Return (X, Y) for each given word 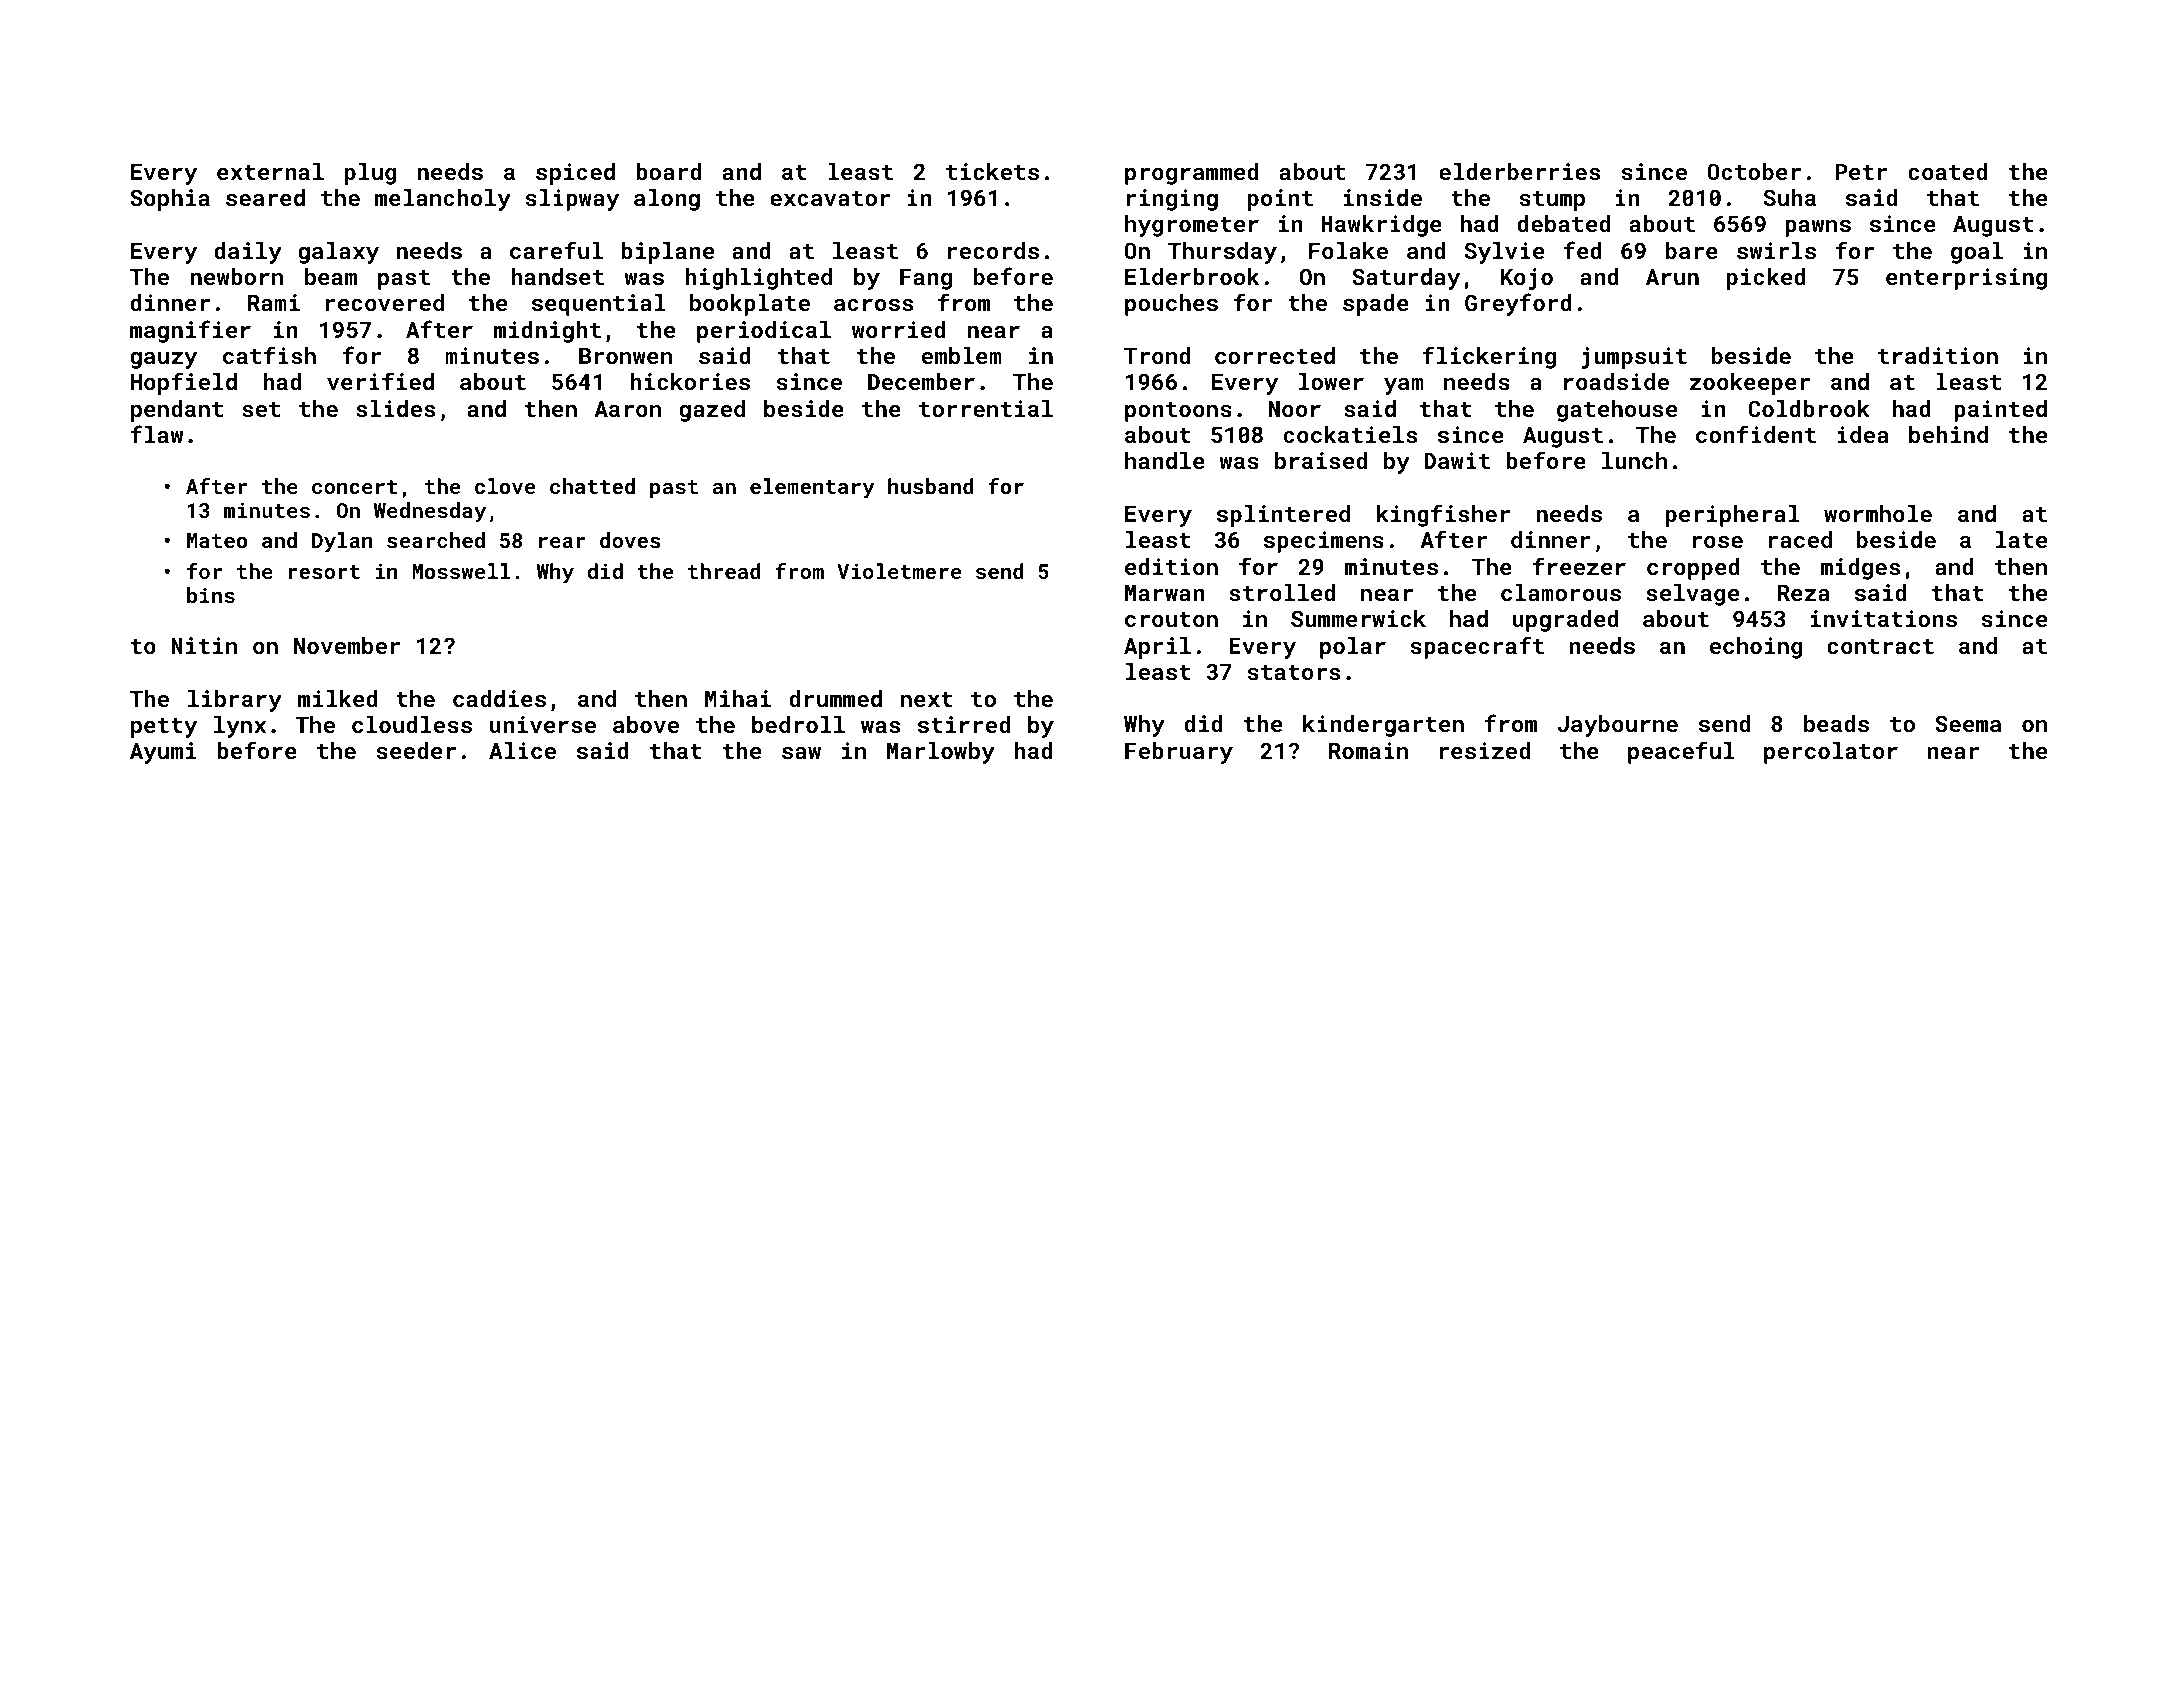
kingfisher (1444, 515)
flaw (157, 434)
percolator (1831, 753)
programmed (1191, 174)
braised (1321, 460)
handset (557, 276)
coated (1947, 171)
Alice (522, 750)
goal (1977, 253)
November (347, 645)
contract (1880, 646)
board (668, 171)
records (993, 250)
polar (1353, 648)
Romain (1368, 750)
